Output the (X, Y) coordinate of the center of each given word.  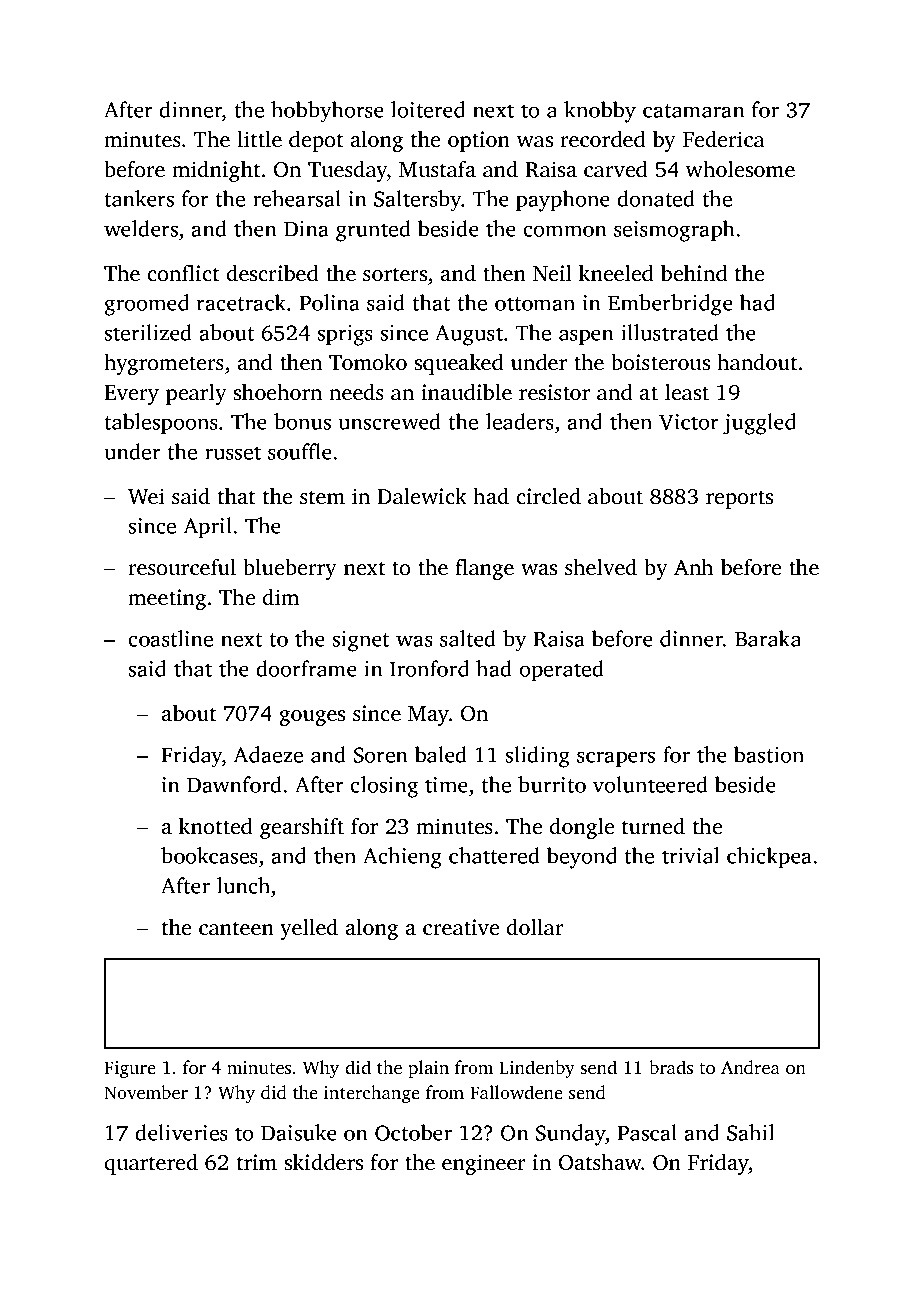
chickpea (769, 858)
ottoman (535, 304)
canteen (236, 928)
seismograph (674, 231)
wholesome (740, 169)
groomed (147, 305)
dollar (535, 927)
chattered (494, 855)
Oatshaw (600, 1162)
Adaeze (268, 754)
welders (141, 228)
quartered (151, 1164)
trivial (690, 855)
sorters (395, 274)
